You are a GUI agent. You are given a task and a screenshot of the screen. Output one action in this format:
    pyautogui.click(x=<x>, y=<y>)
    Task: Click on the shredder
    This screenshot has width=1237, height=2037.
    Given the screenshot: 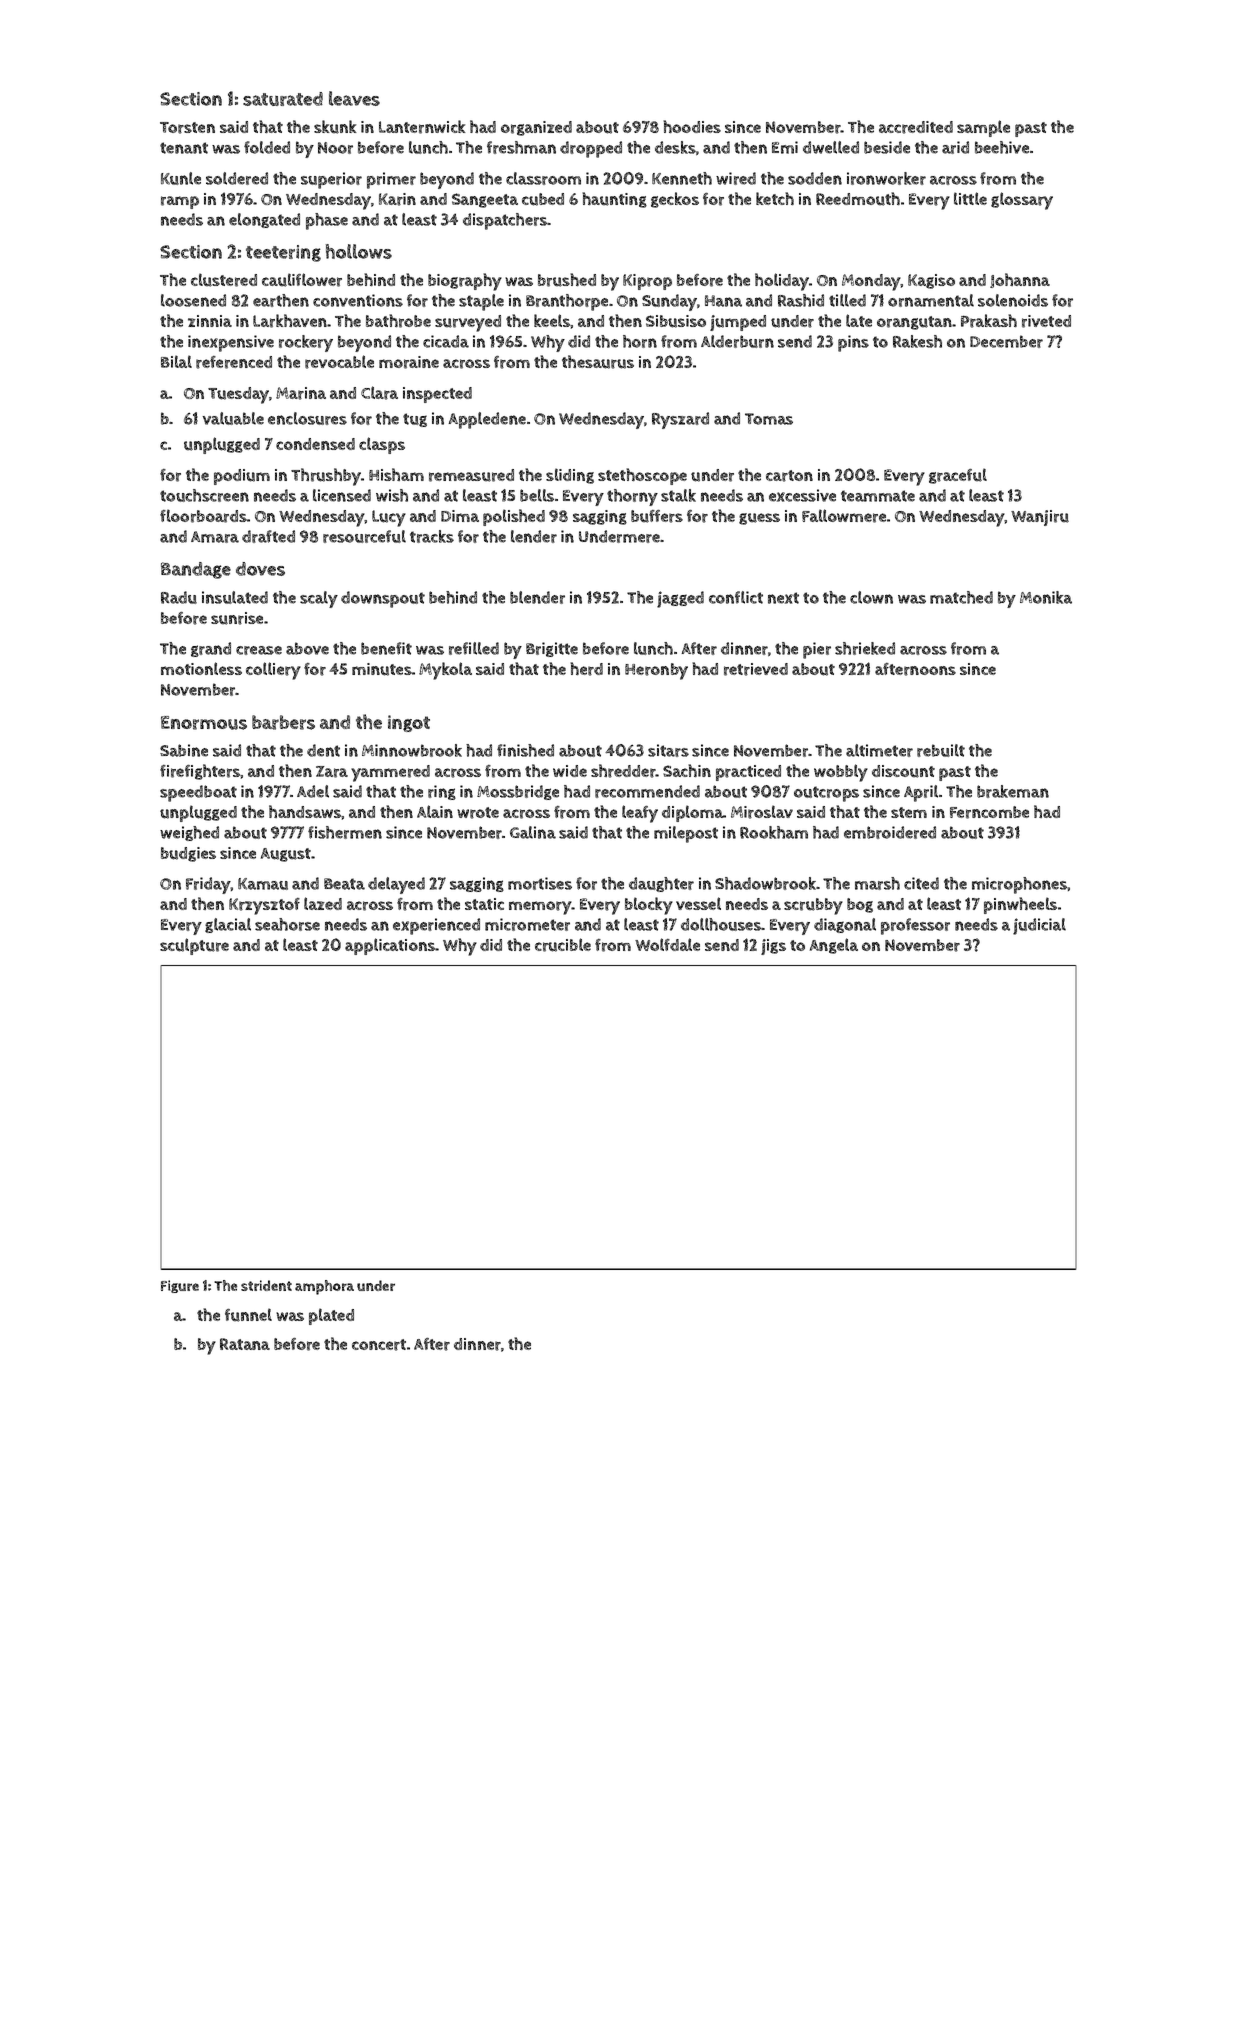 What is the action you would take?
    pyautogui.click(x=623, y=771)
